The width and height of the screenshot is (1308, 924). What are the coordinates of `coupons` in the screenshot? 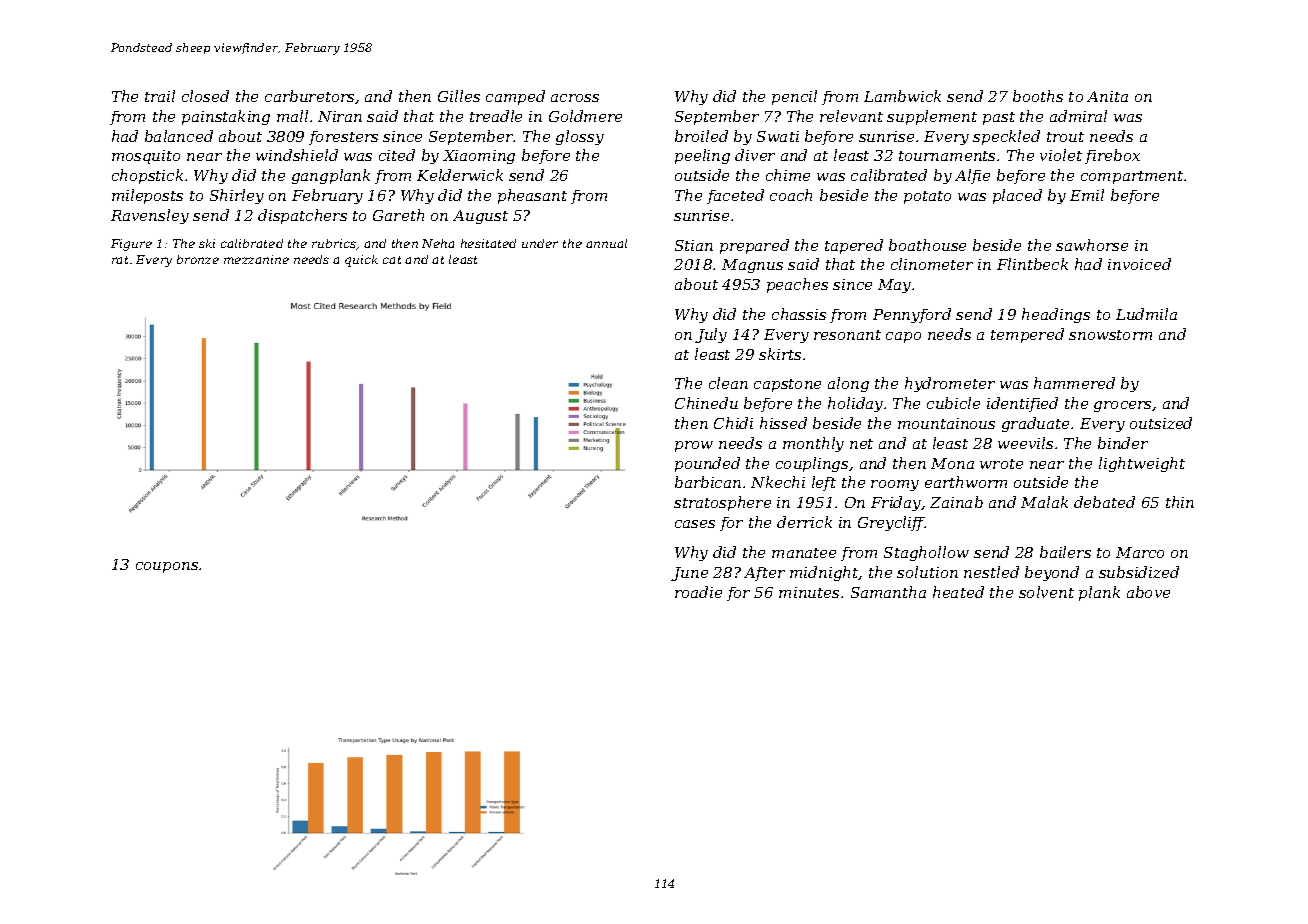 It's located at (167, 567).
